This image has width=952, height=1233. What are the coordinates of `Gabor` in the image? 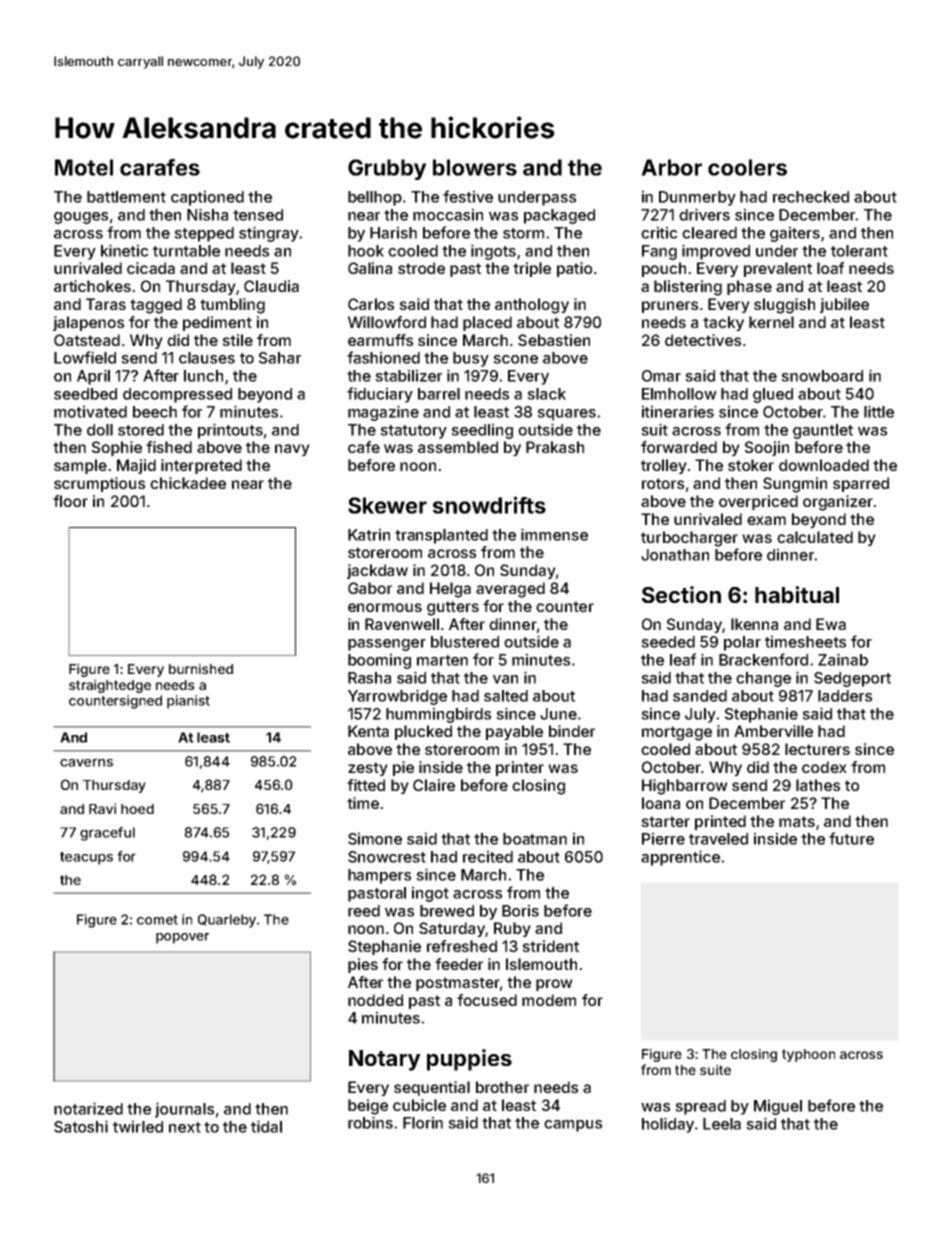 It's located at (370, 588).
